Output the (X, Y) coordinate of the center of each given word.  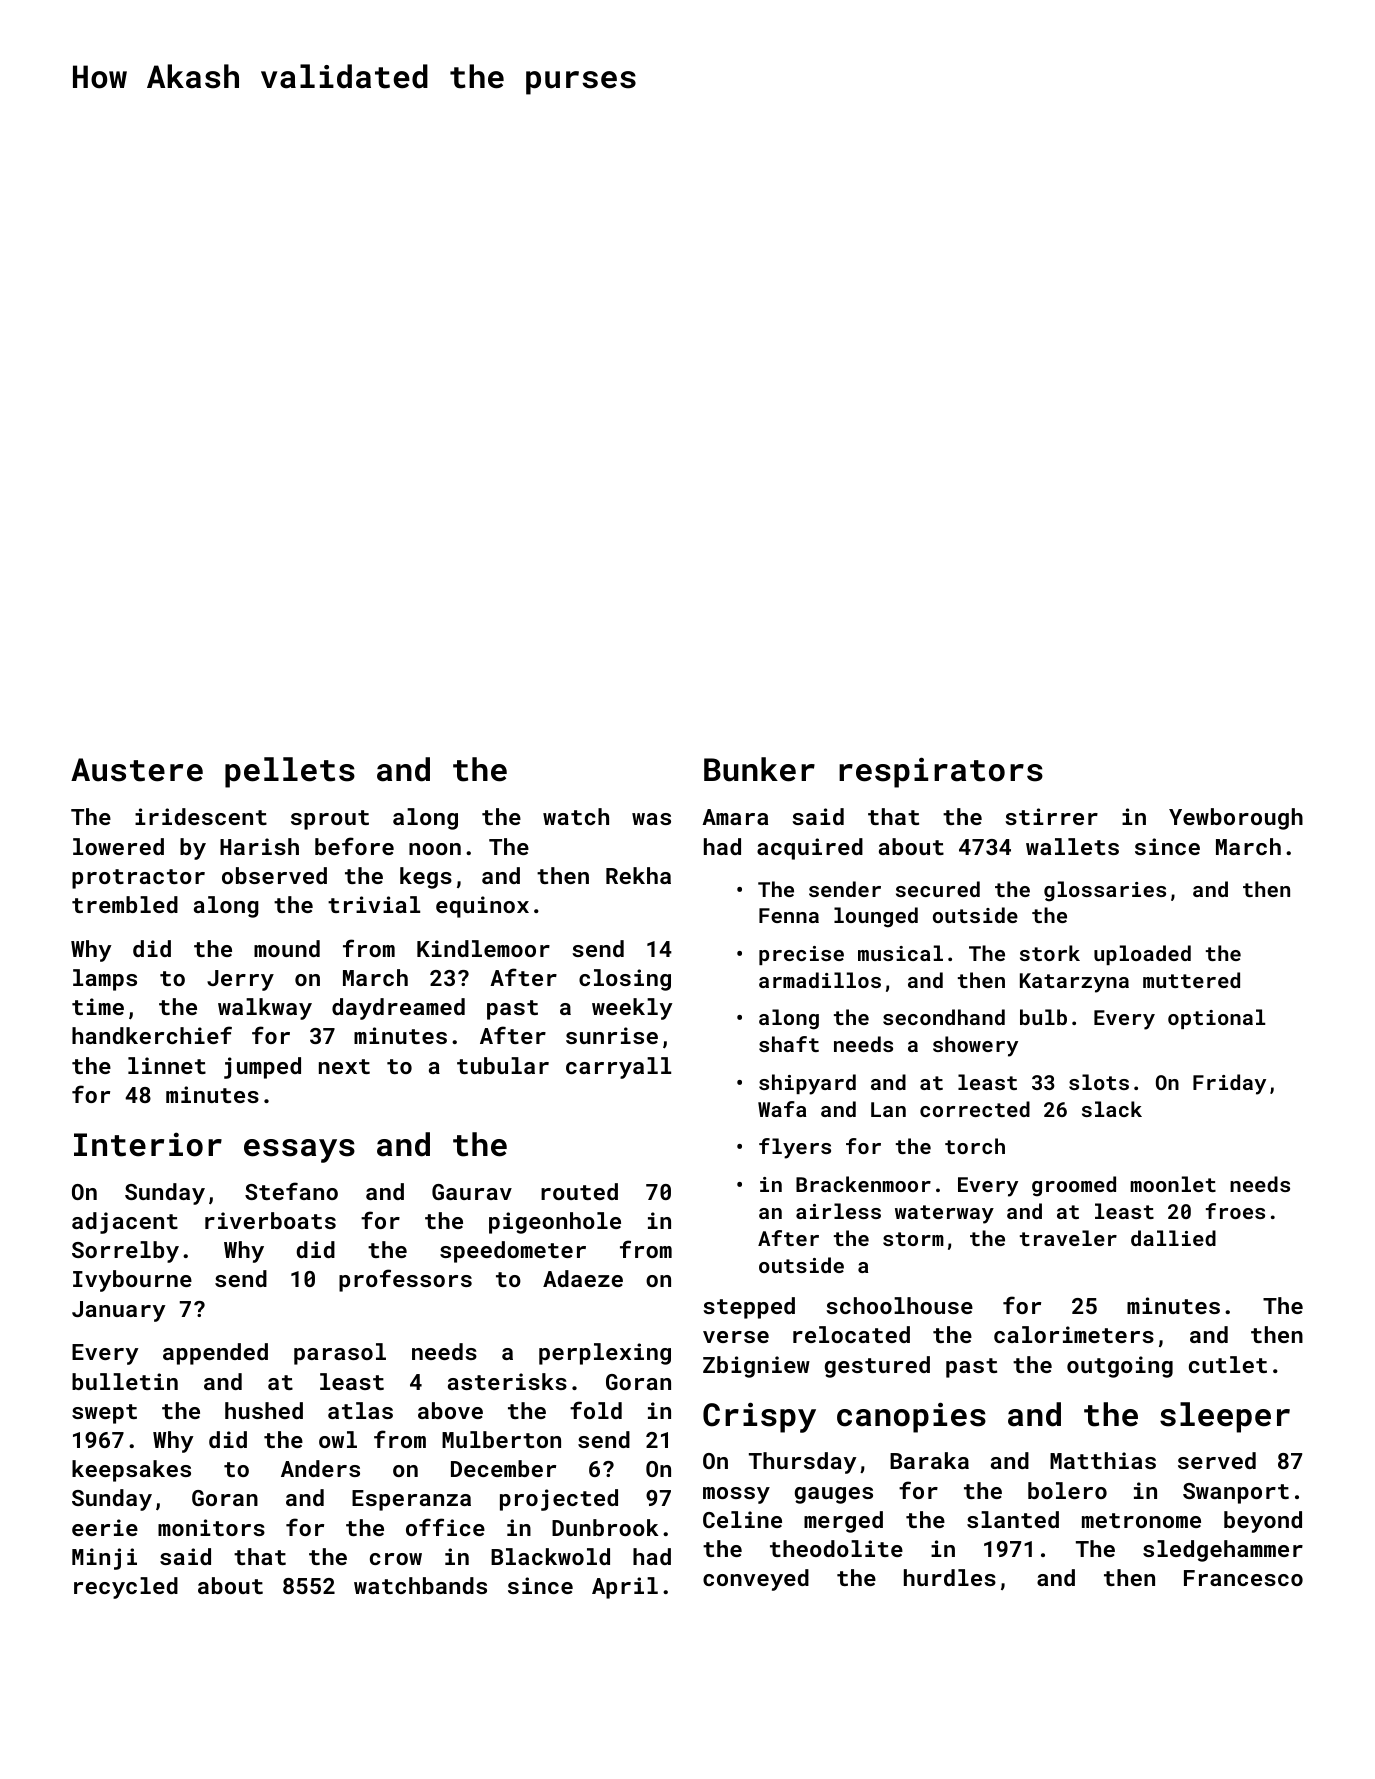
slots (1099, 1082)
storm (913, 1239)
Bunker (759, 769)
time (98, 1006)
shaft (789, 1044)
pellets (290, 772)
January (119, 1311)
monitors (211, 1527)
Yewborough (1236, 819)
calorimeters (1074, 1334)
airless (838, 1211)
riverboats (270, 1220)
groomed (1074, 1186)
